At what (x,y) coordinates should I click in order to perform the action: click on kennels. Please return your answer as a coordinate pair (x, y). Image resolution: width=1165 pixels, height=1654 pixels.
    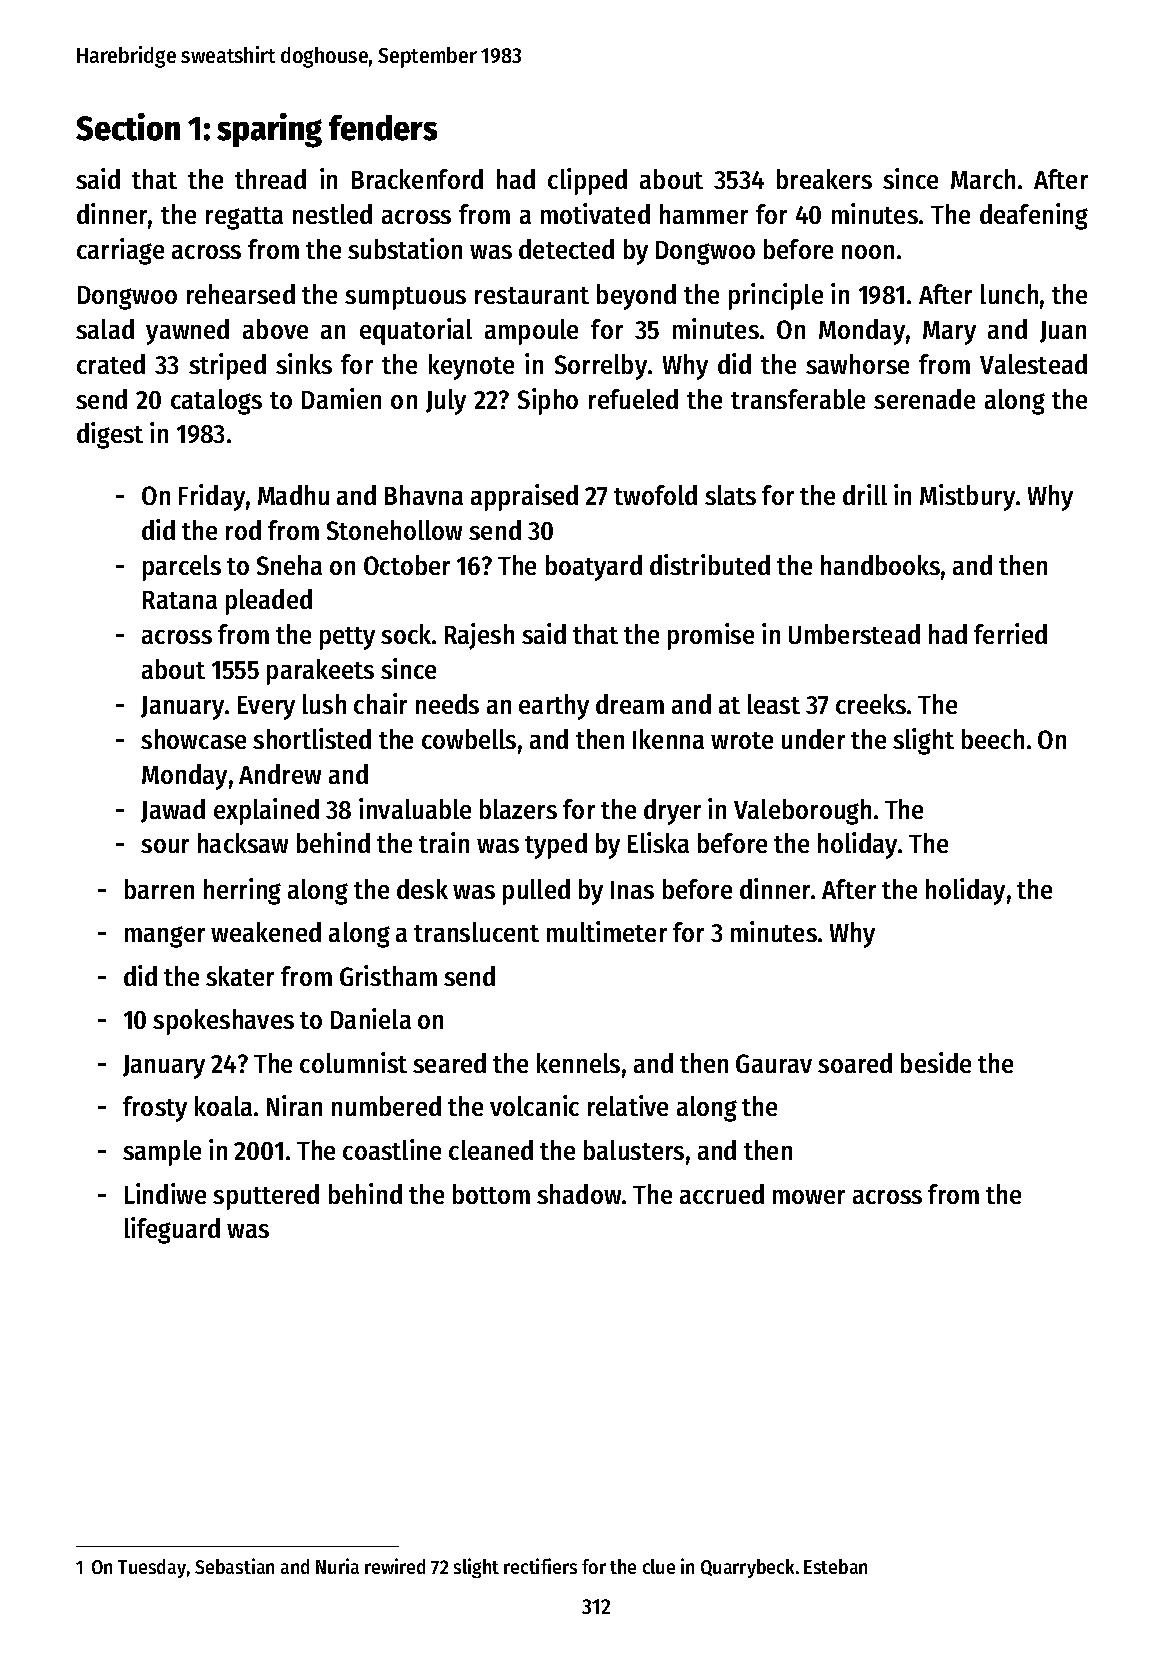
    Looking at the image, I should click on (578, 1063).
